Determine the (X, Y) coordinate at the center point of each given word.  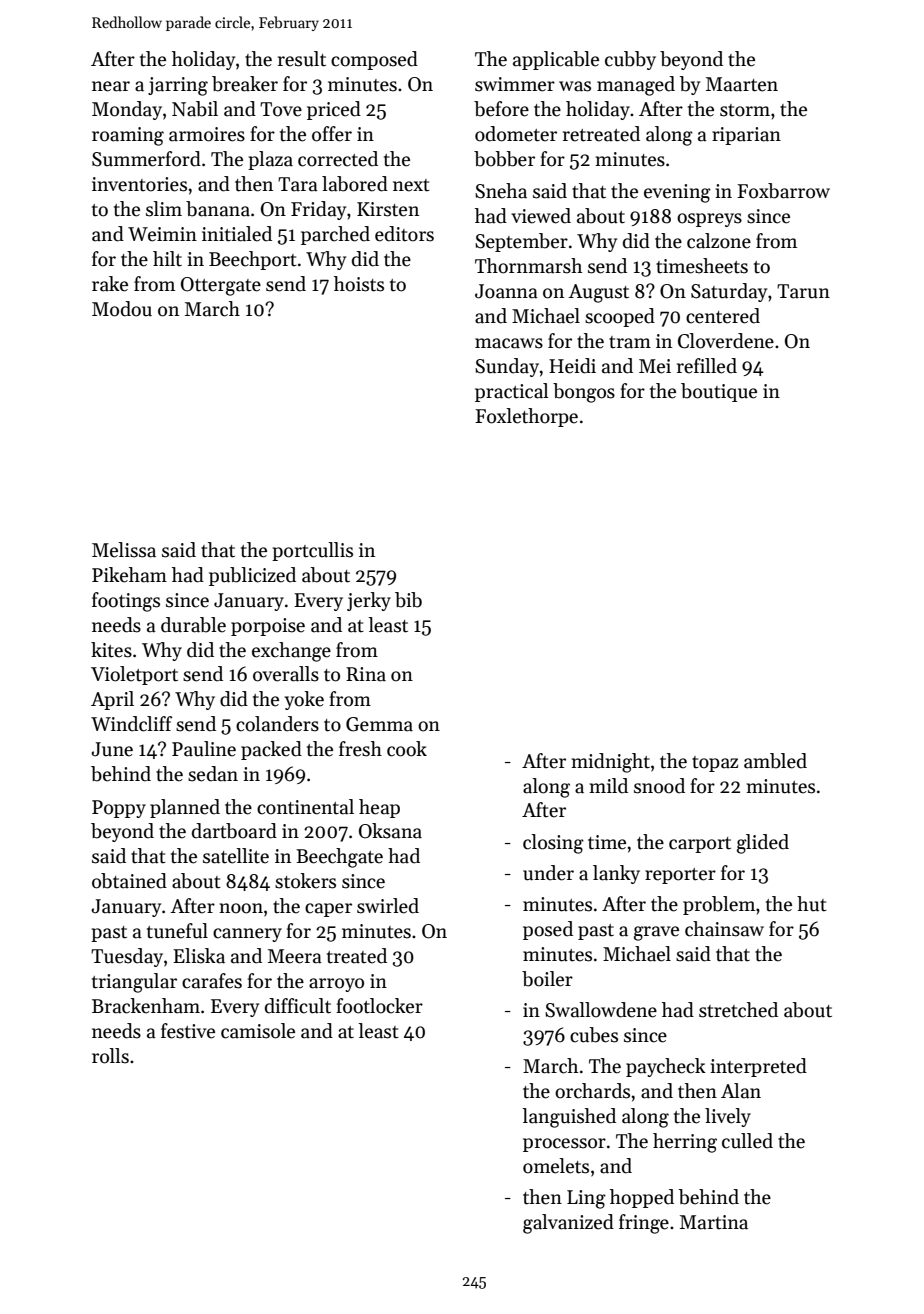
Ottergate (221, 286)
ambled (775, 761)
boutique (719, 392)
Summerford (146, 159)
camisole (258, 1031)
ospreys (709, 220)
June (112, 749)
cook (407, 749)
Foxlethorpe (526, 417)
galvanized (568, 1224)
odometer (516, 134)
